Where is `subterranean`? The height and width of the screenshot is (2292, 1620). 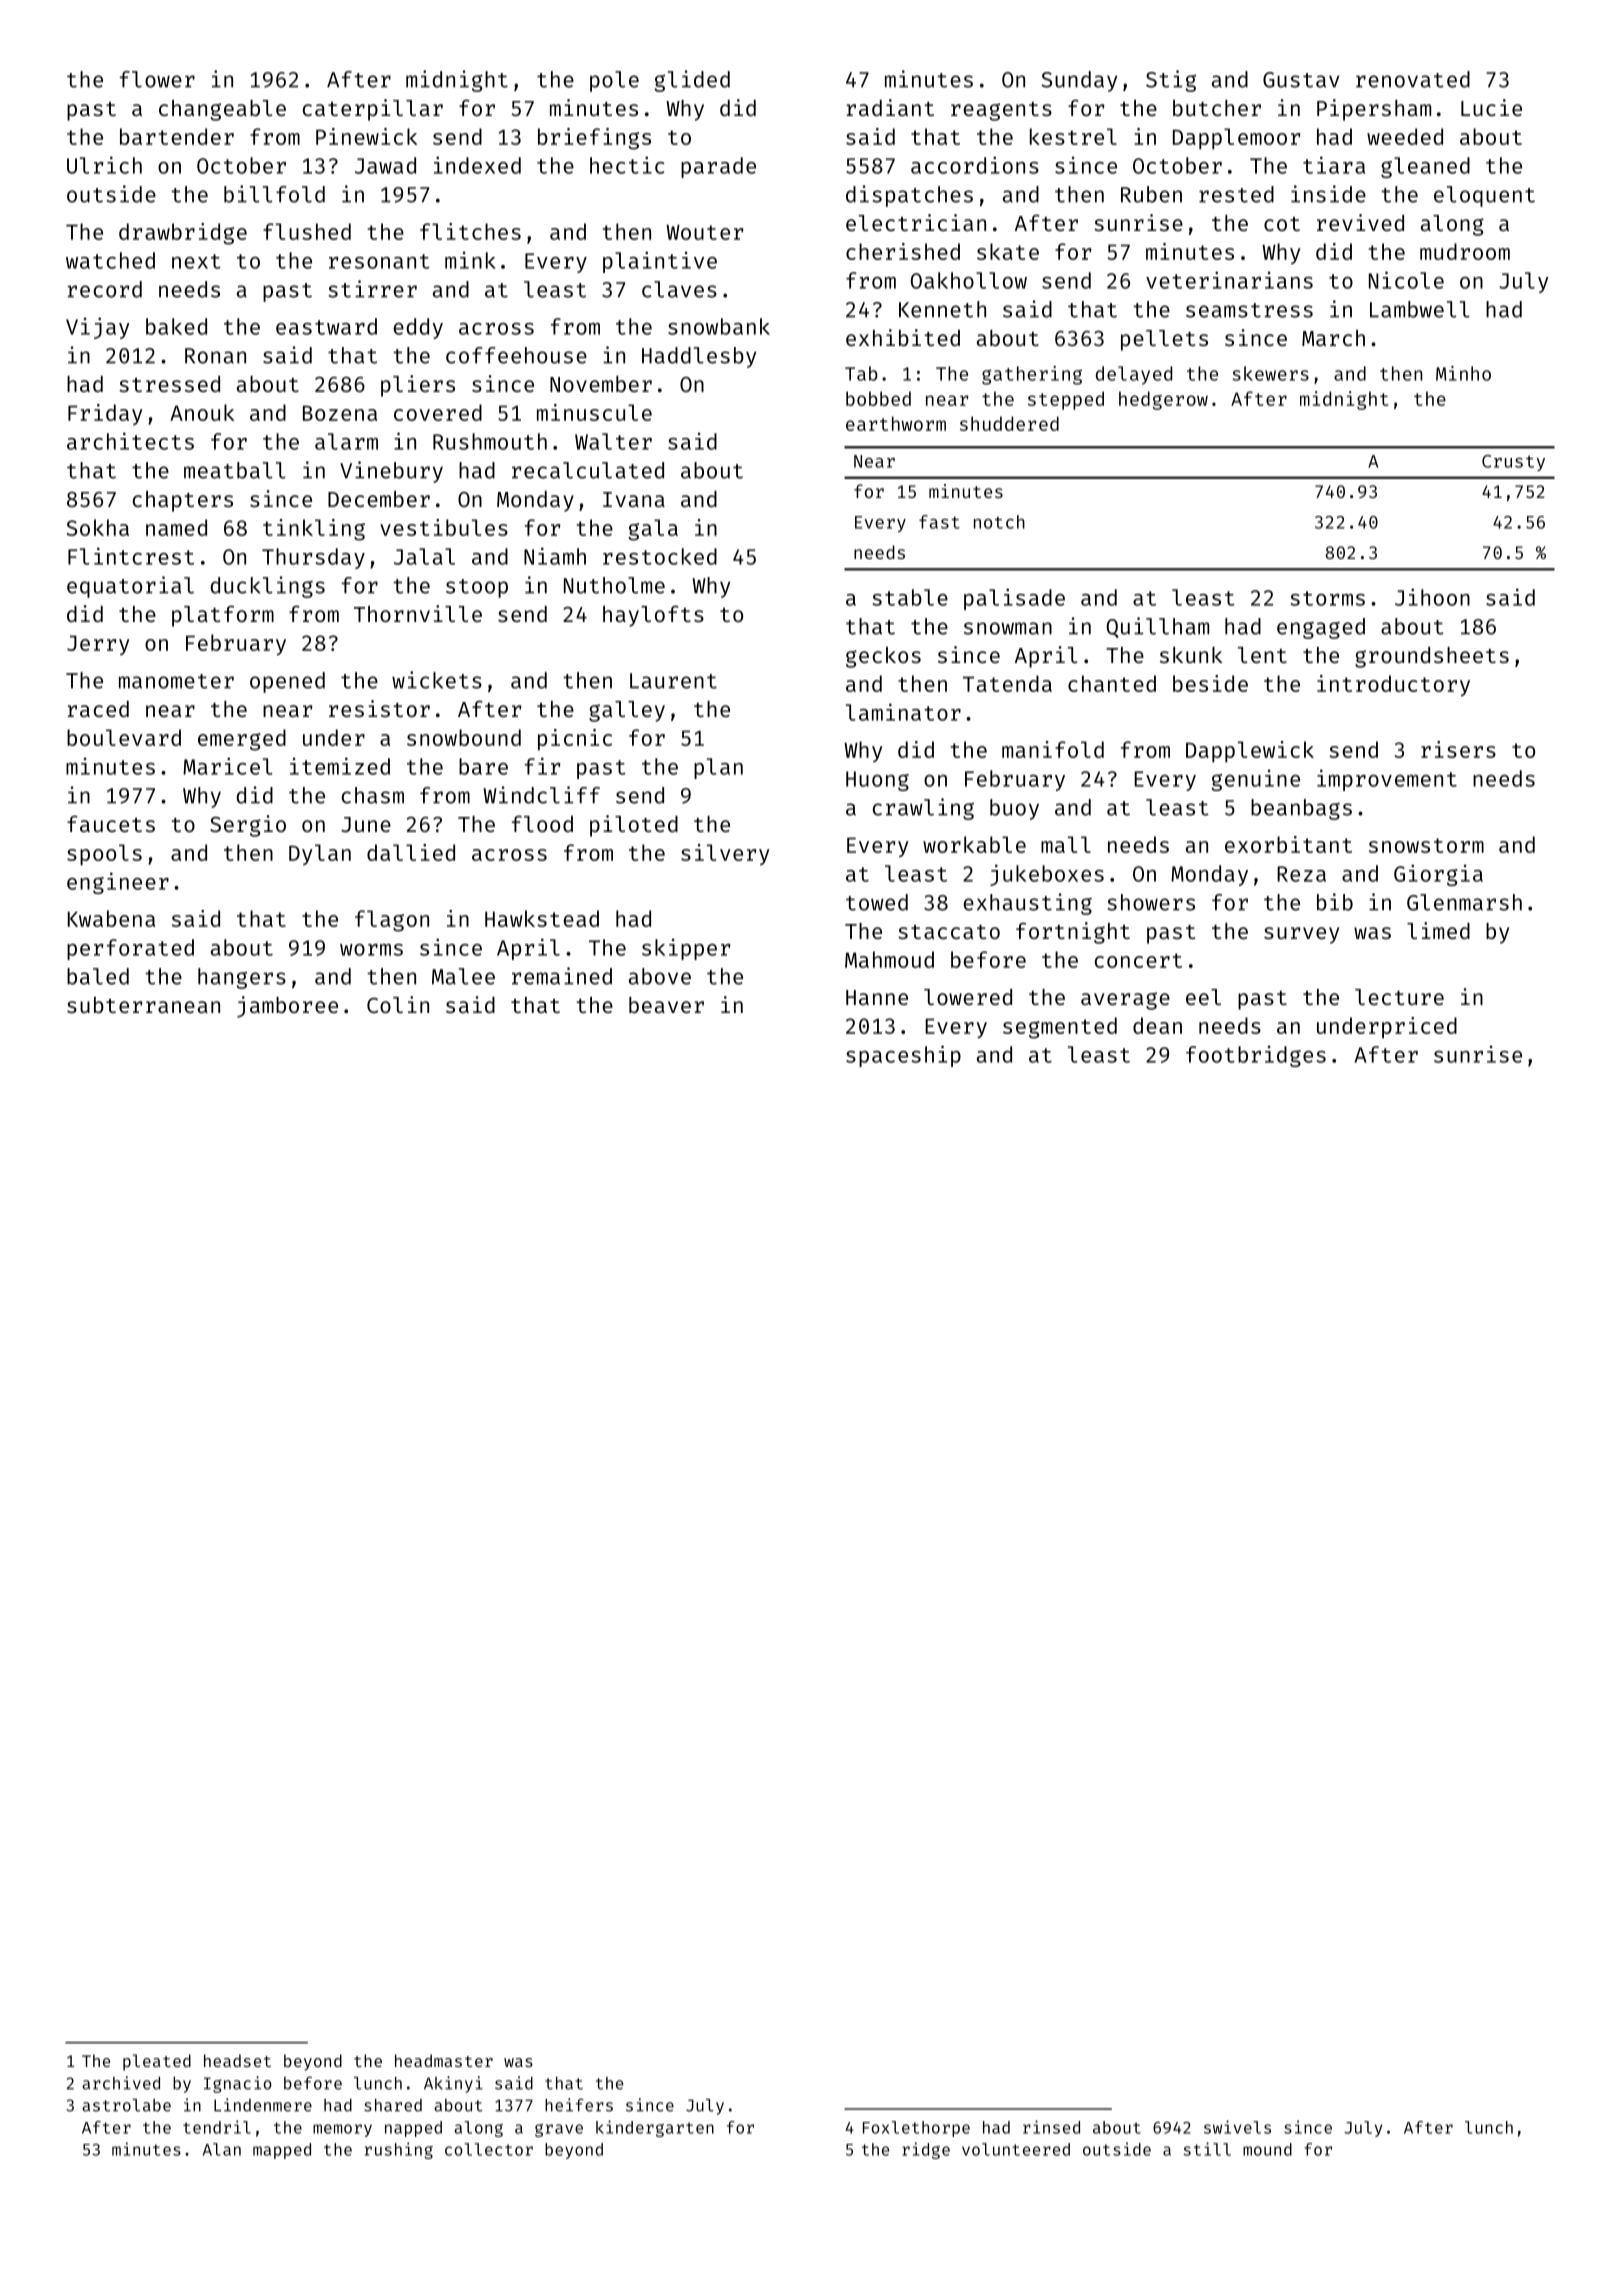 subterranean is located at coordinates (143, 1005).
